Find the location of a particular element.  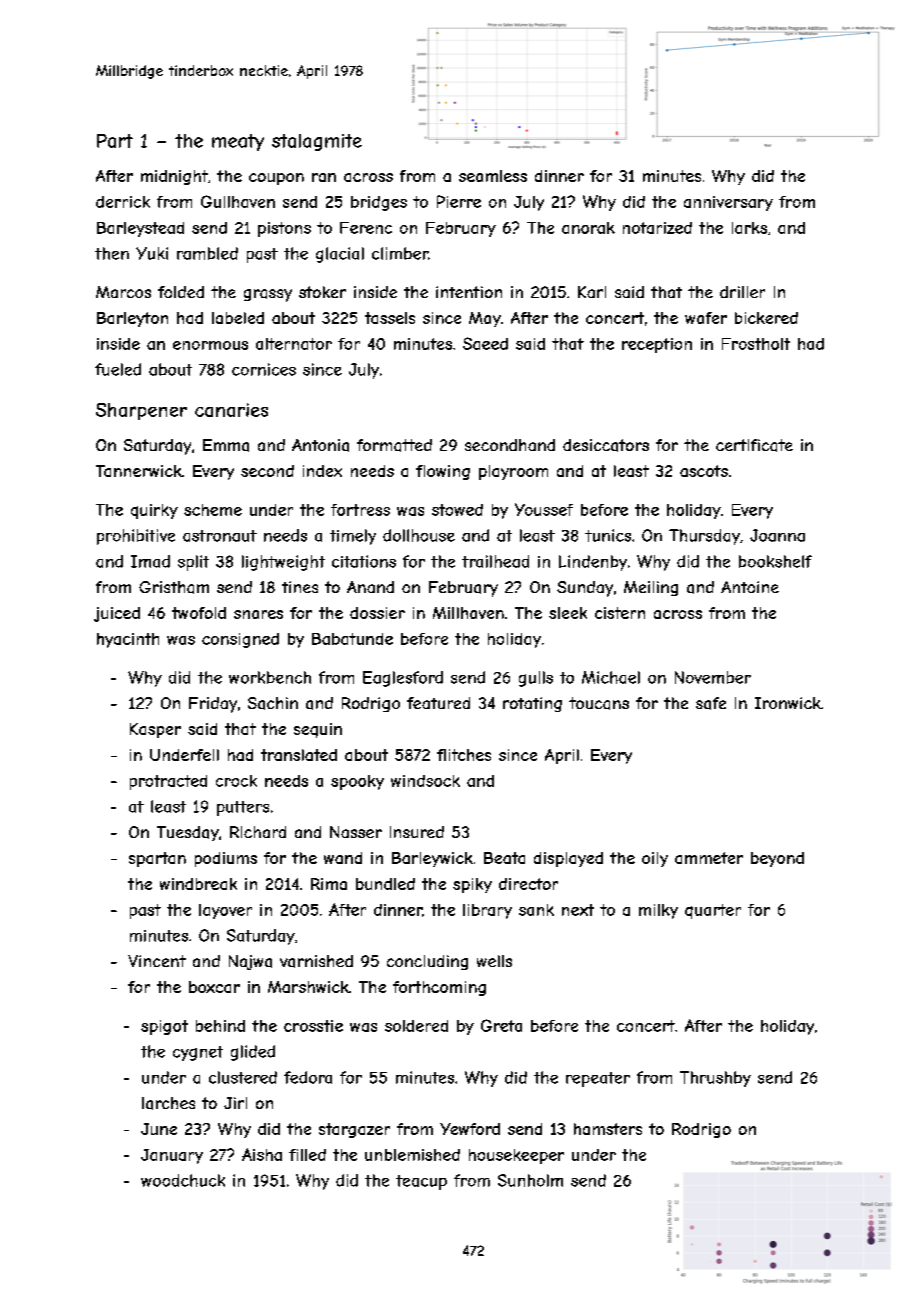

safe is located at coordinates (711, 703).
